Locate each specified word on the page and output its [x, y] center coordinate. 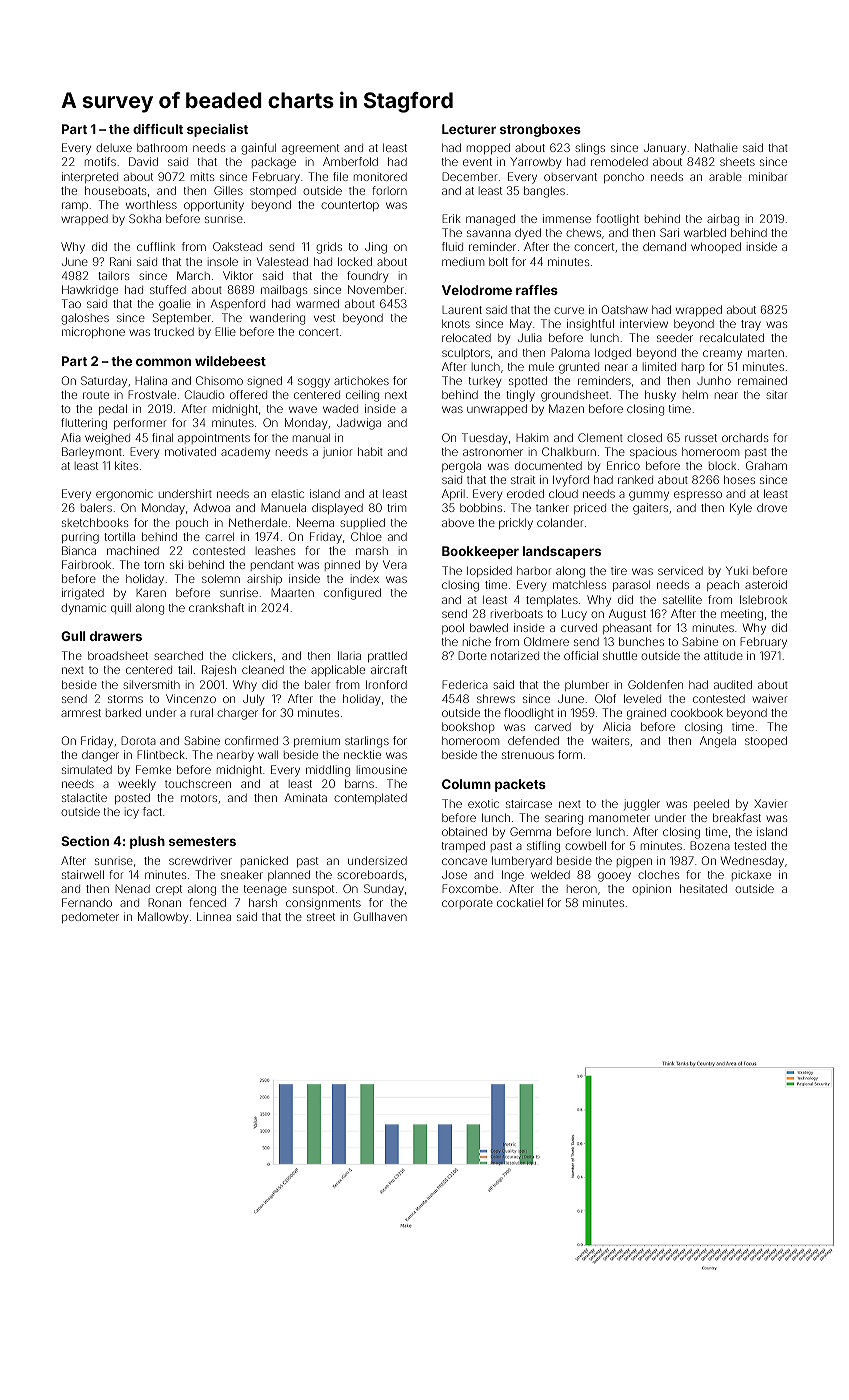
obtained [464, 831]
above [458, 523]
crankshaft [216, 607]
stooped [766, 741]
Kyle [741, 509]
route [96, 395]
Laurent [462, 310]
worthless [151, 204]
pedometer [90, 917]
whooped [716, 247]
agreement [310, 149]
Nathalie [716, 147]
